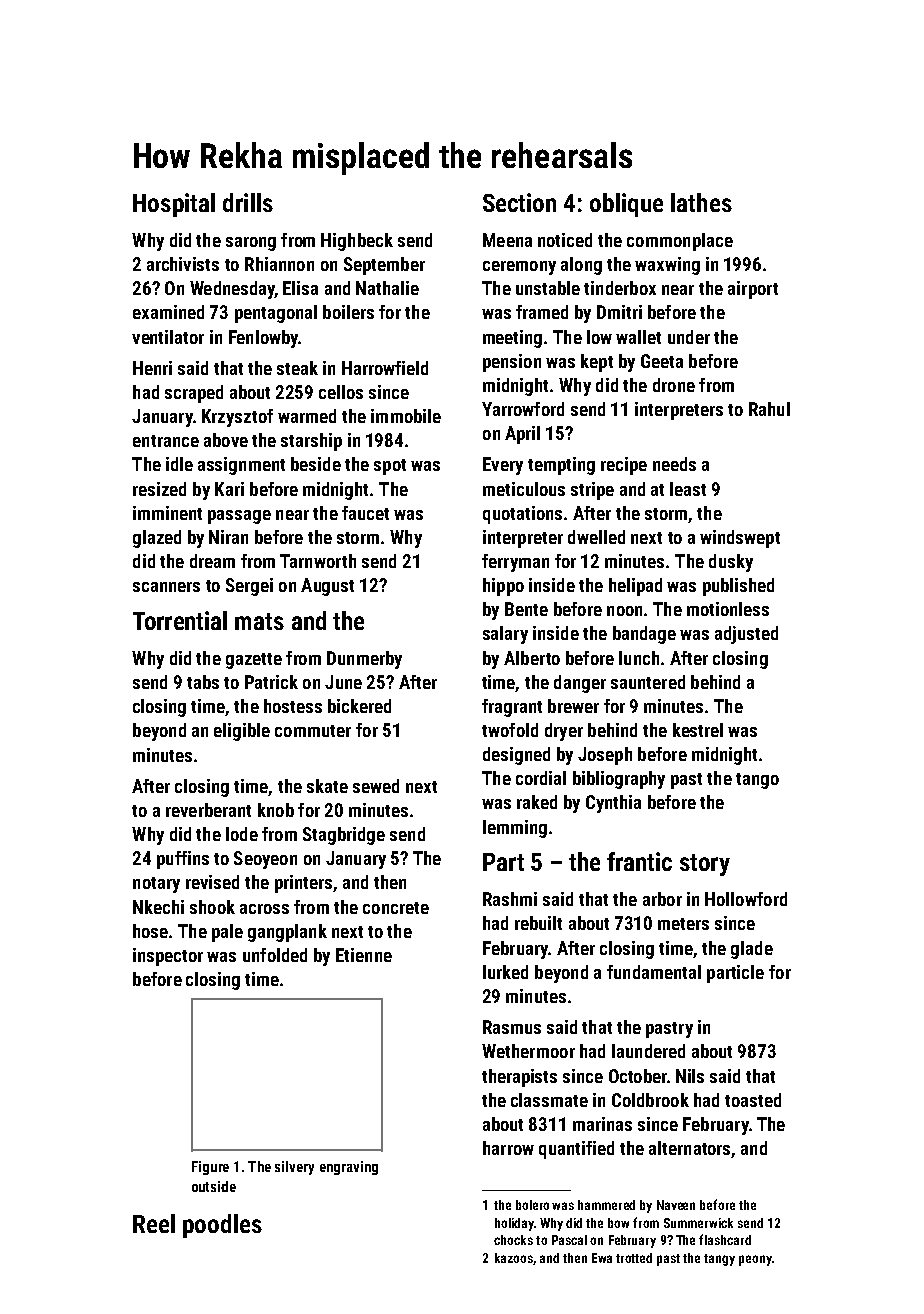 This page has height=1314, width=924. Describe the element at coordinates (349, 1168) in the page. I see `engraving` at that location.
